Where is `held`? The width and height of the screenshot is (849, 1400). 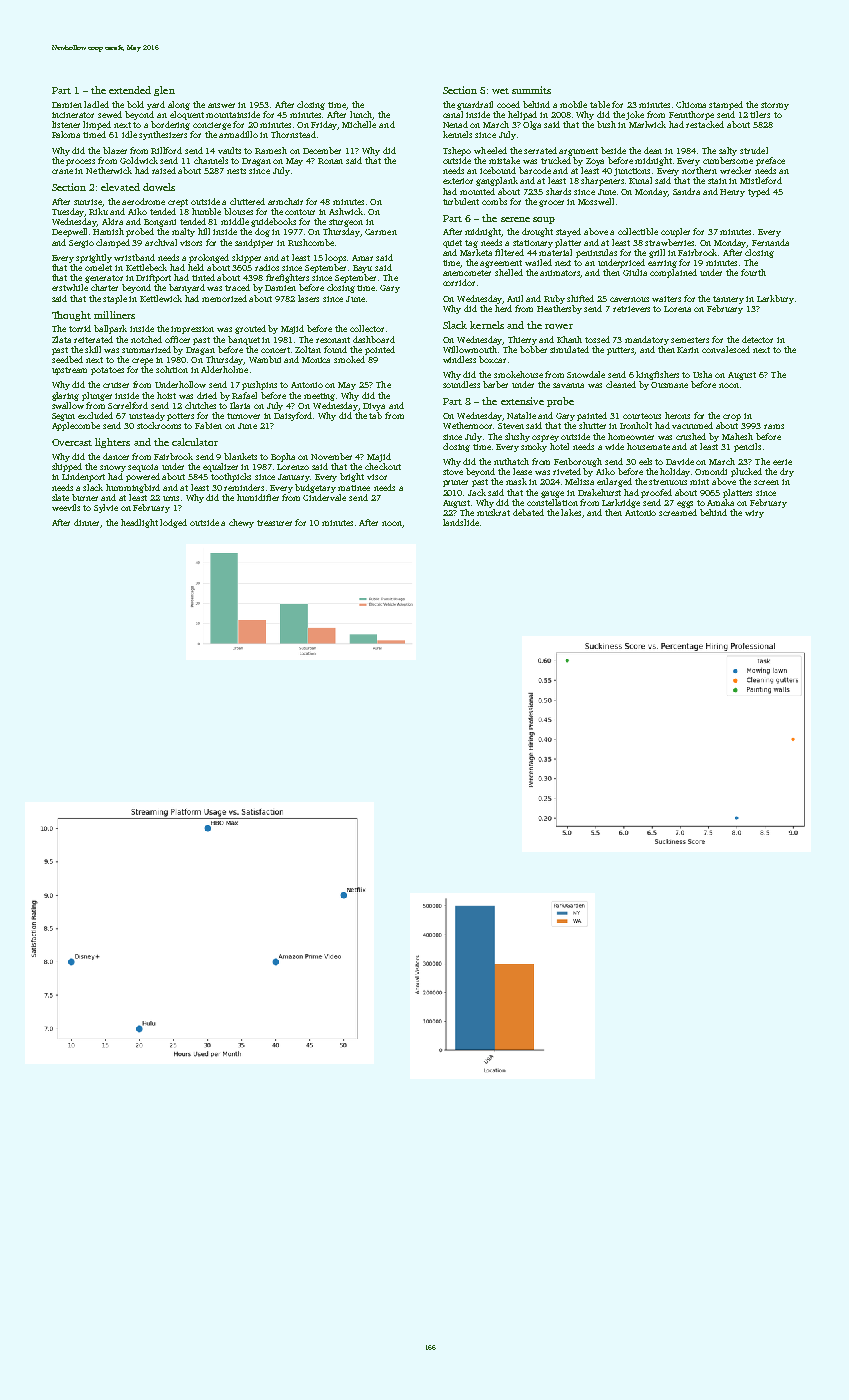 held is located at coordinates (196, 267).
